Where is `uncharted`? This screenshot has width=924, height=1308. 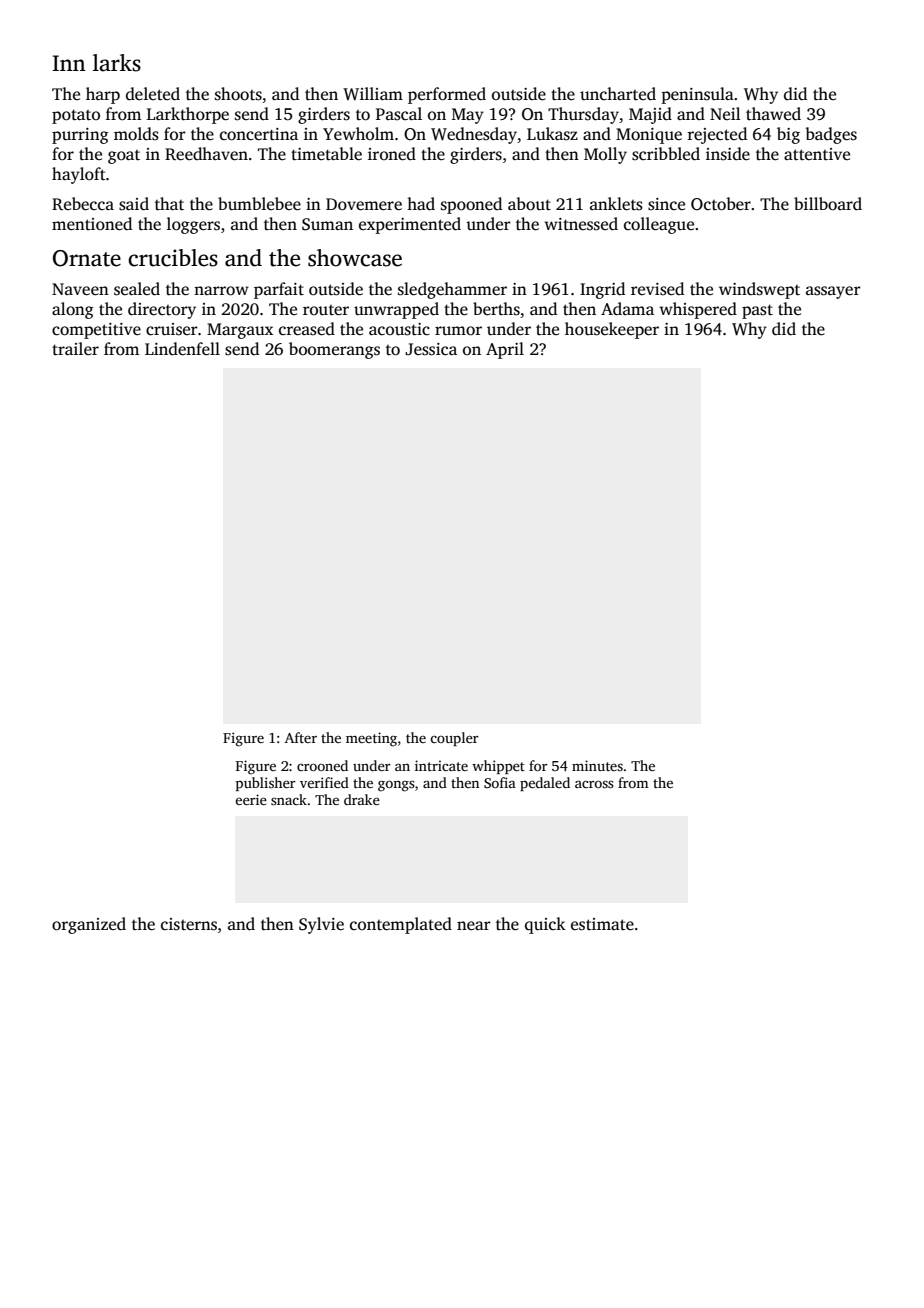
uncharted is located at coordinates (618, 94).
